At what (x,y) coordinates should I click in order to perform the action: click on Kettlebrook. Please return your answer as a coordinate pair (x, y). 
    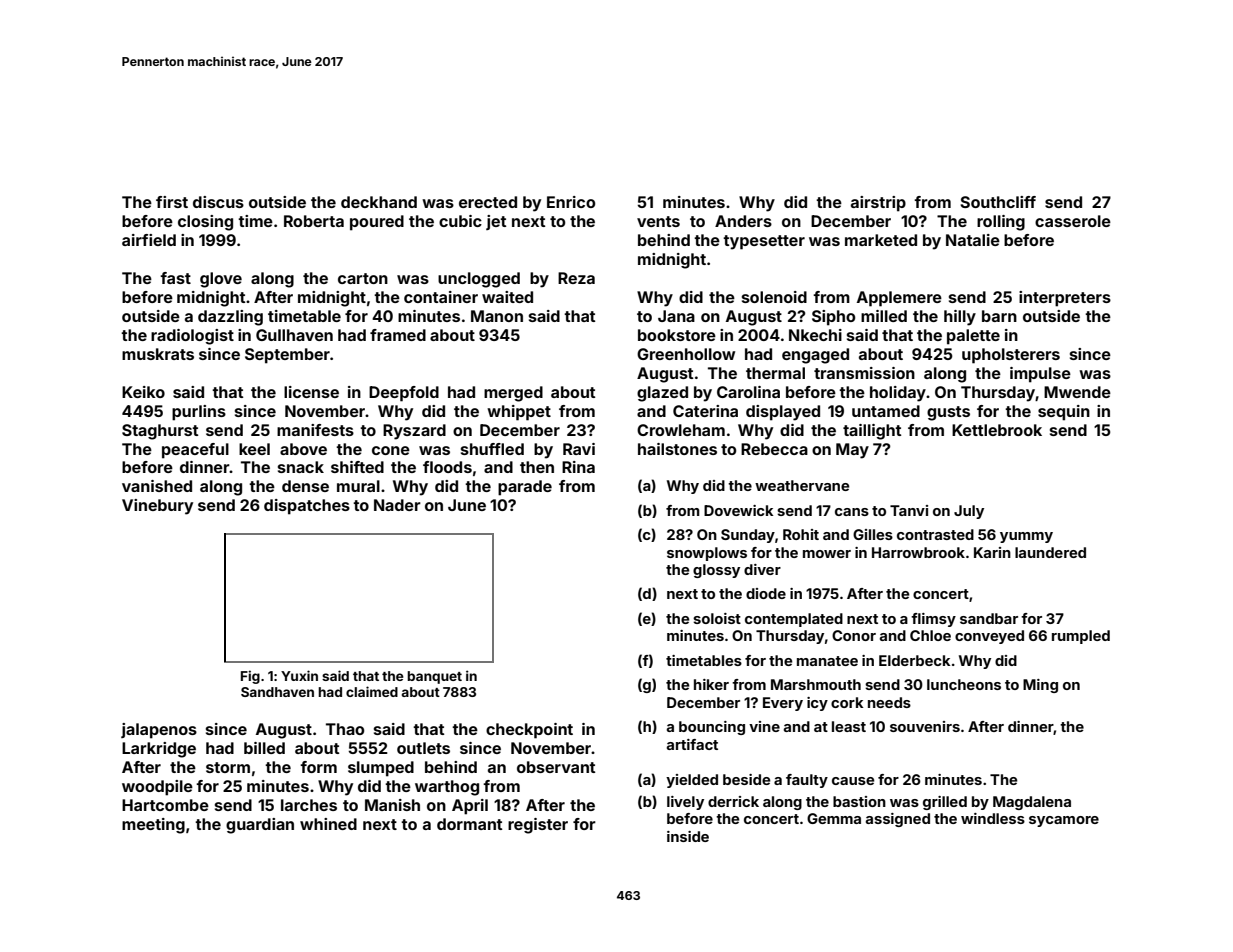
    Looking at the image, I should click on (997, 430).
